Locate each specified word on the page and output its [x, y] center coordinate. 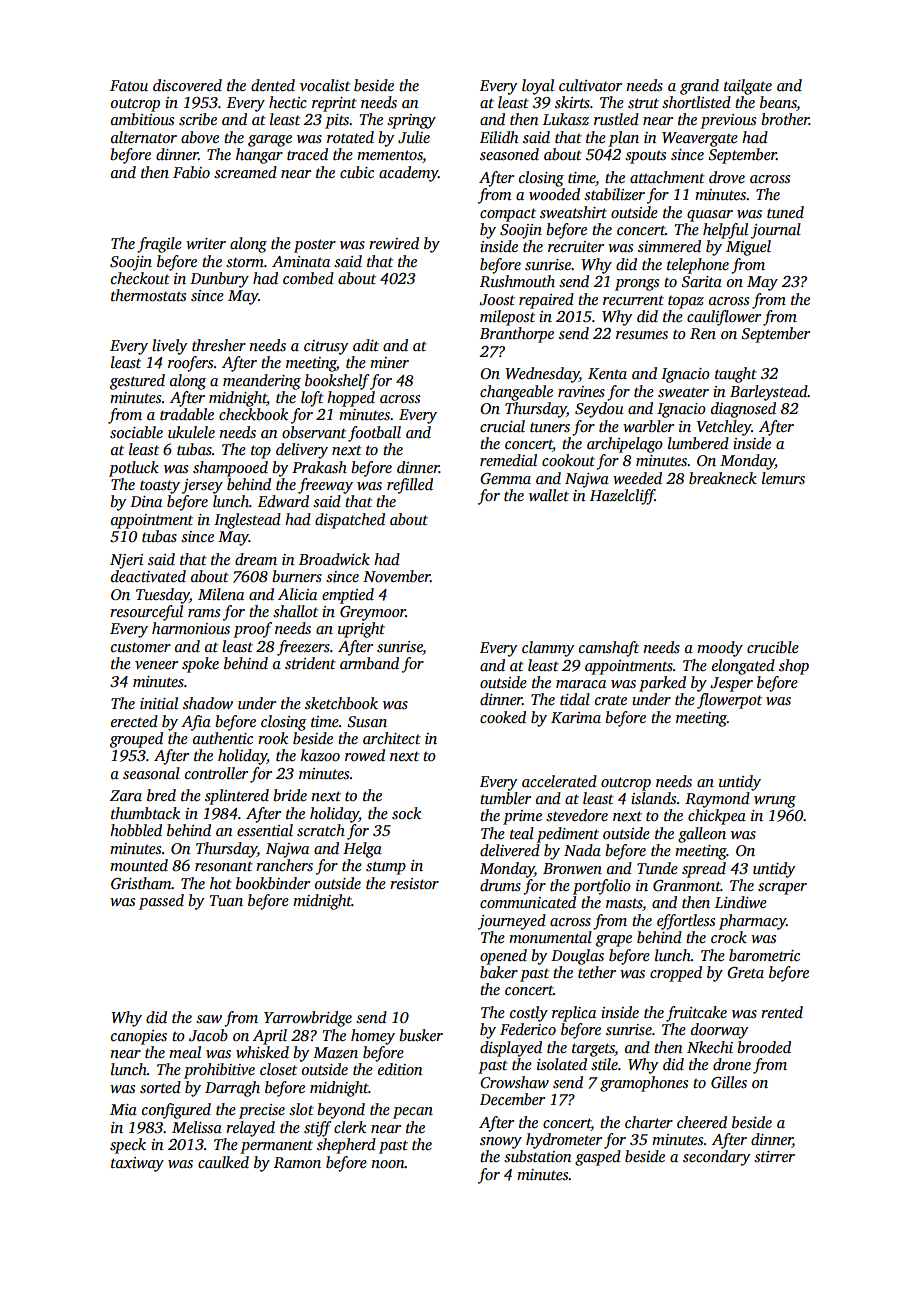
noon [388, 1164]
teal [522, 833]
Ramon [297, 1162]
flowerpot [729, 701]
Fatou [129, 85]
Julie [414, 137]
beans [778, 103]
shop [794, 667]
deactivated [148, 576]
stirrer [774, 1156]
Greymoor [373, 613]
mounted [139, 865]
